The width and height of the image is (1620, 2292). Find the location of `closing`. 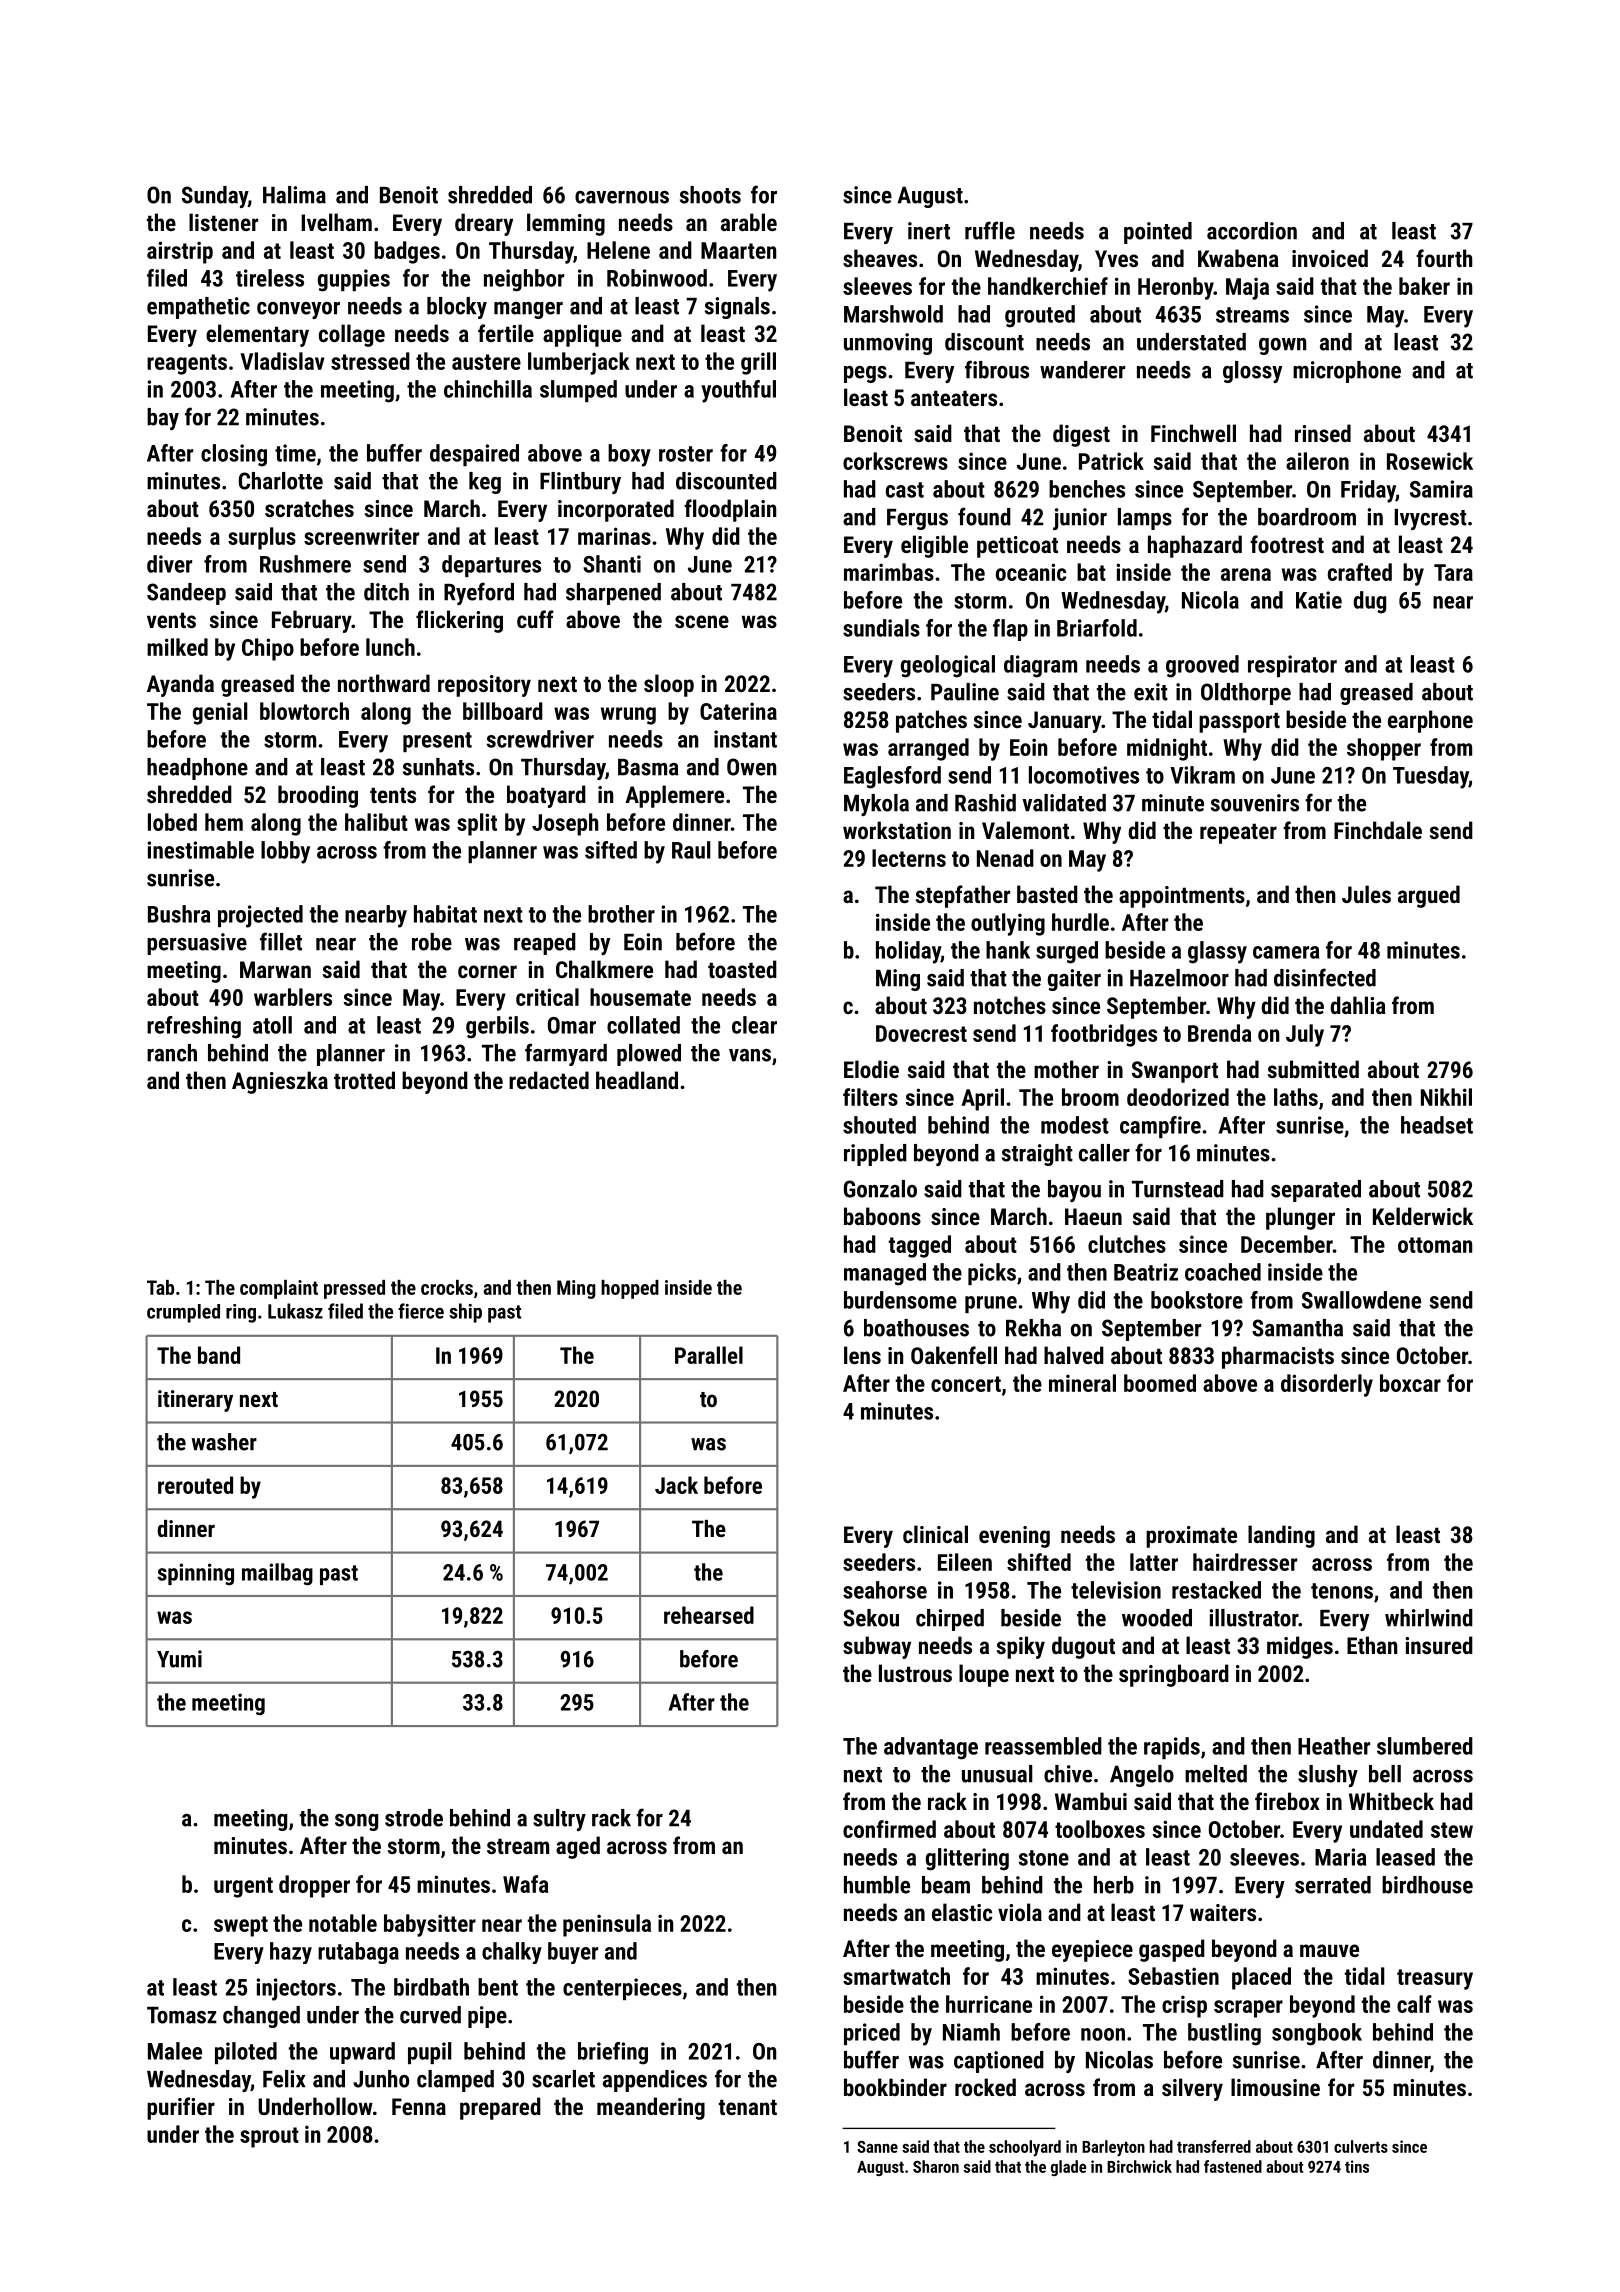

closing is located at coordinates (234, 455).
